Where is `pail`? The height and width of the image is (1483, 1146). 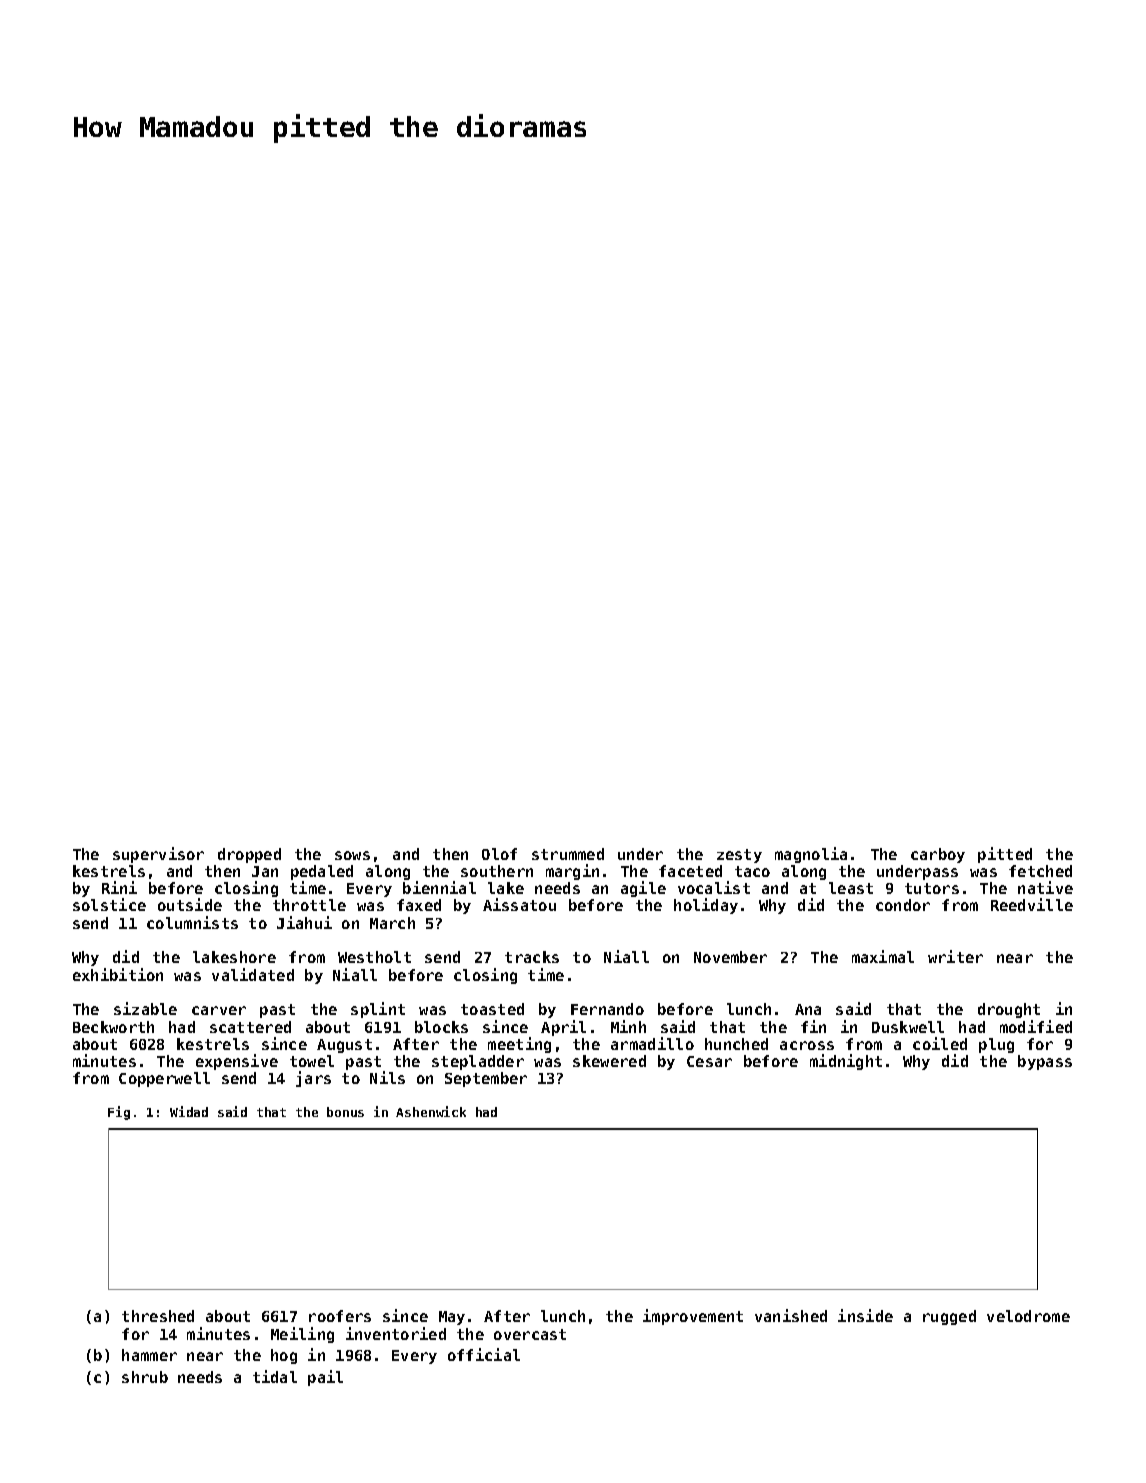 pail is located at coordinates (325, 1378).
